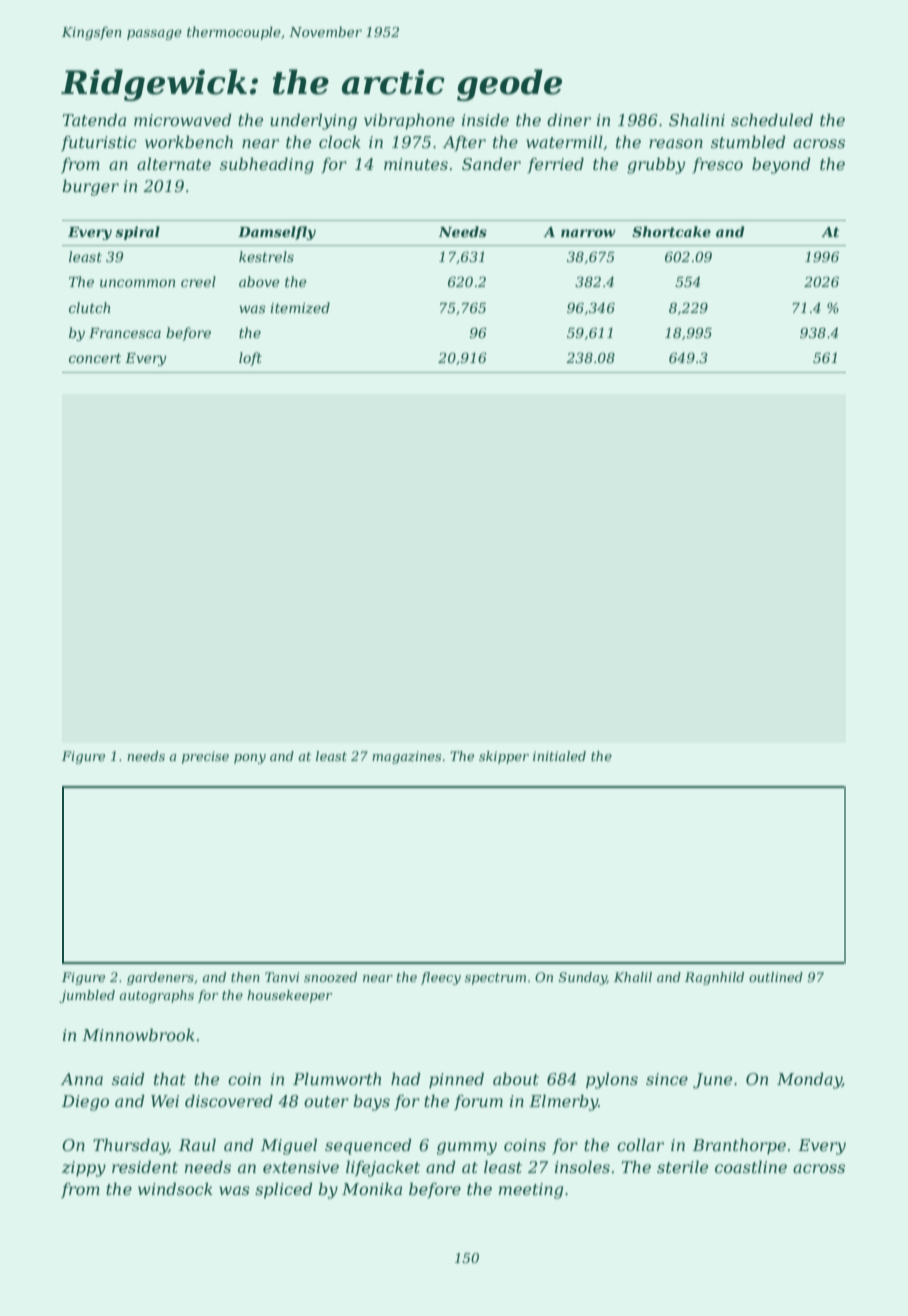 The width and height of the screenshot is (908, 1316). I want to click on minutes, so click(416, 164).
